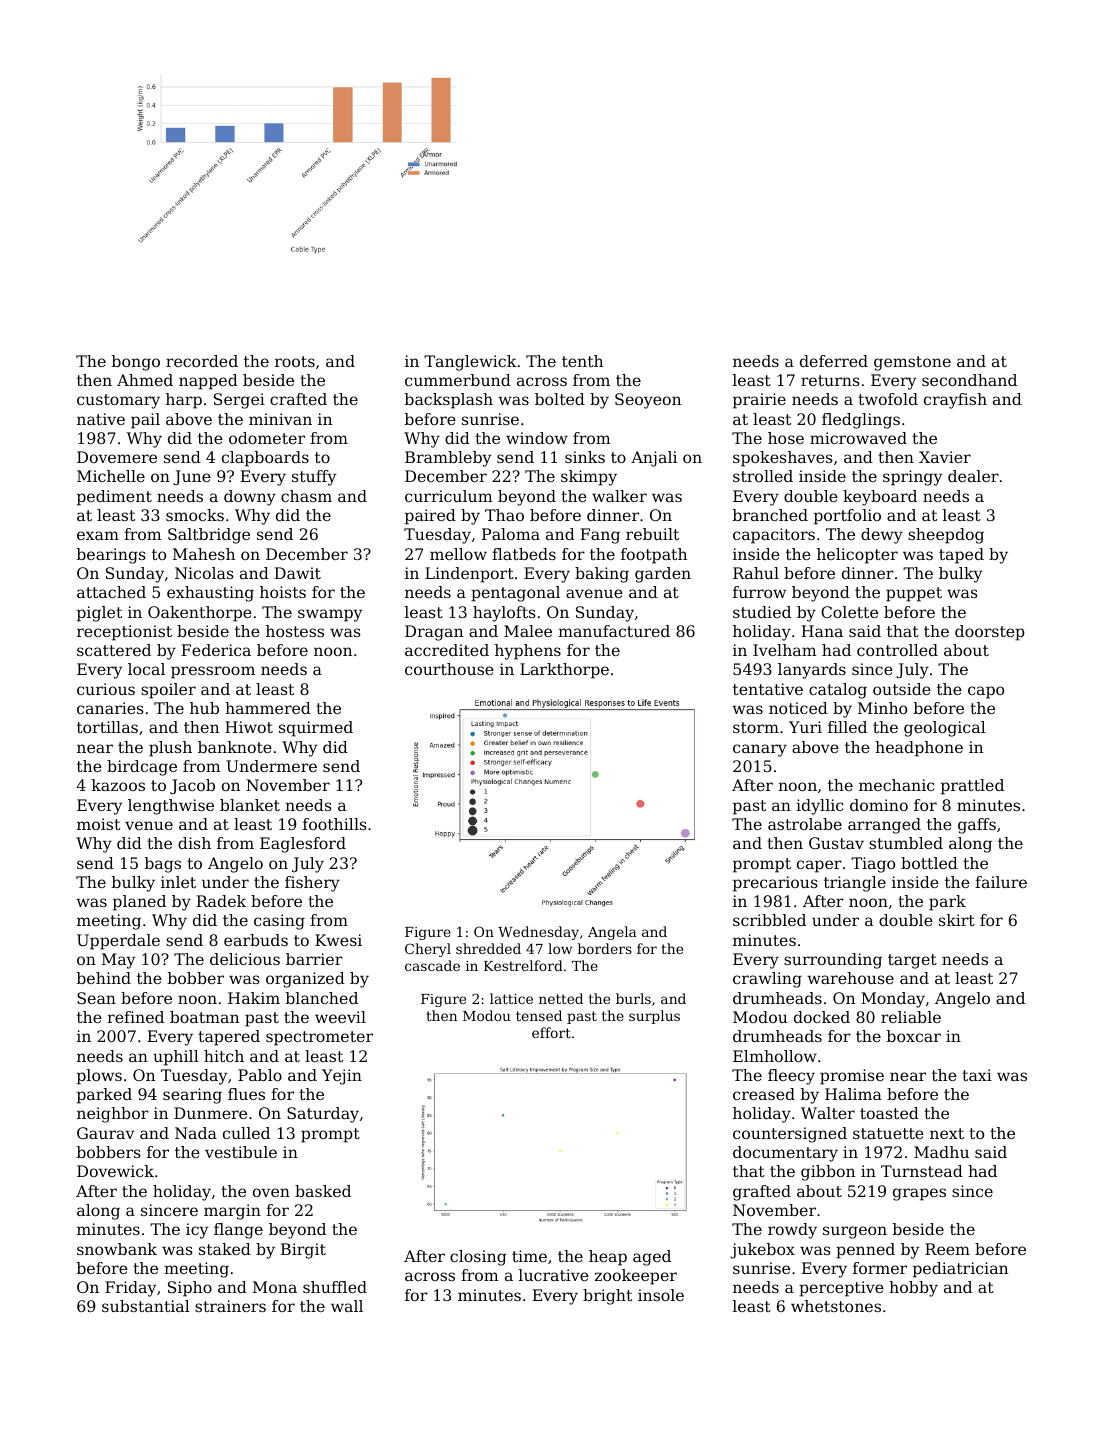  Describe the element at coordinates (977, 1075) in the screenshot. I see `taxi` at that location.
